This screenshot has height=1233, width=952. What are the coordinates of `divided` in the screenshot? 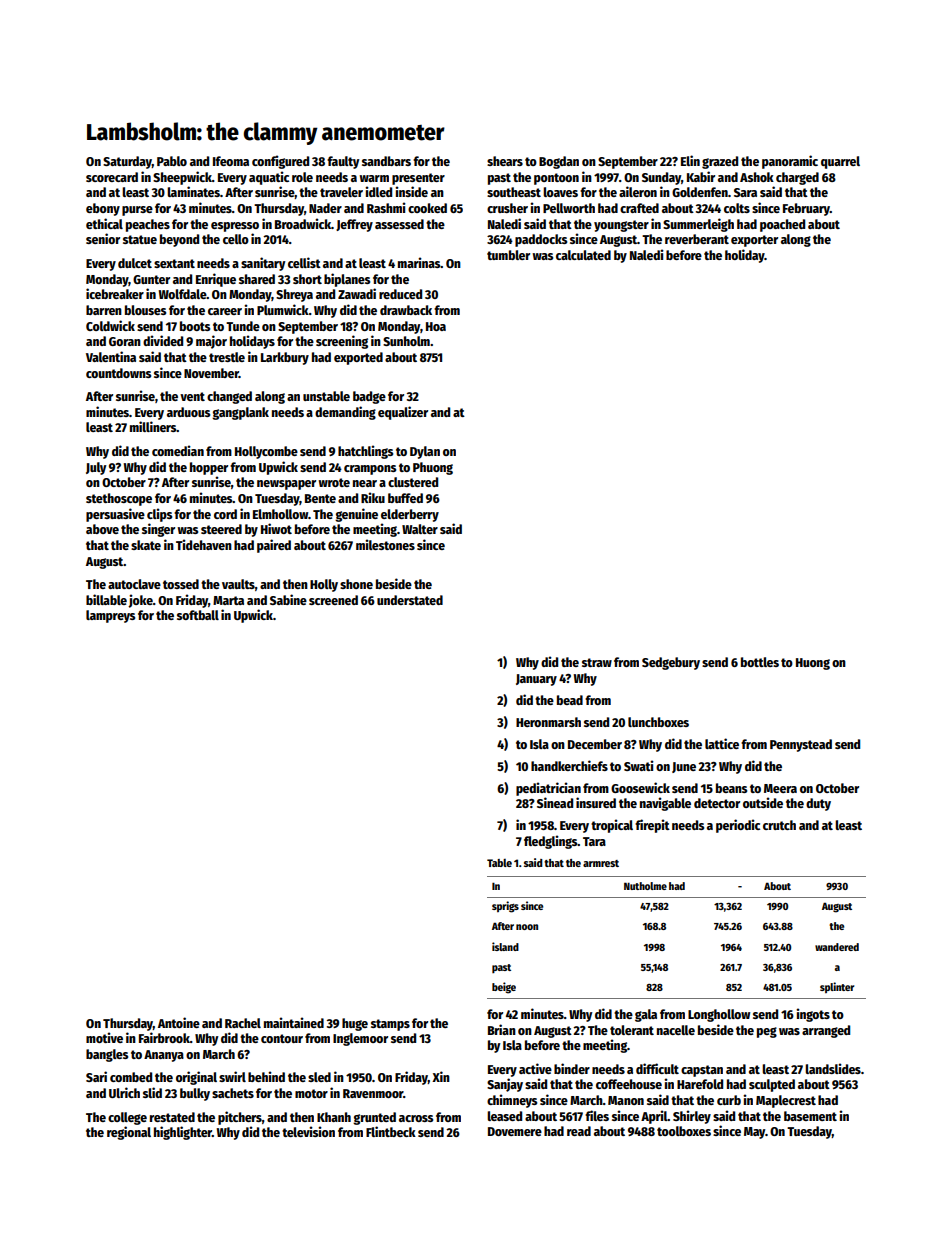 It's located at (163, 340).
